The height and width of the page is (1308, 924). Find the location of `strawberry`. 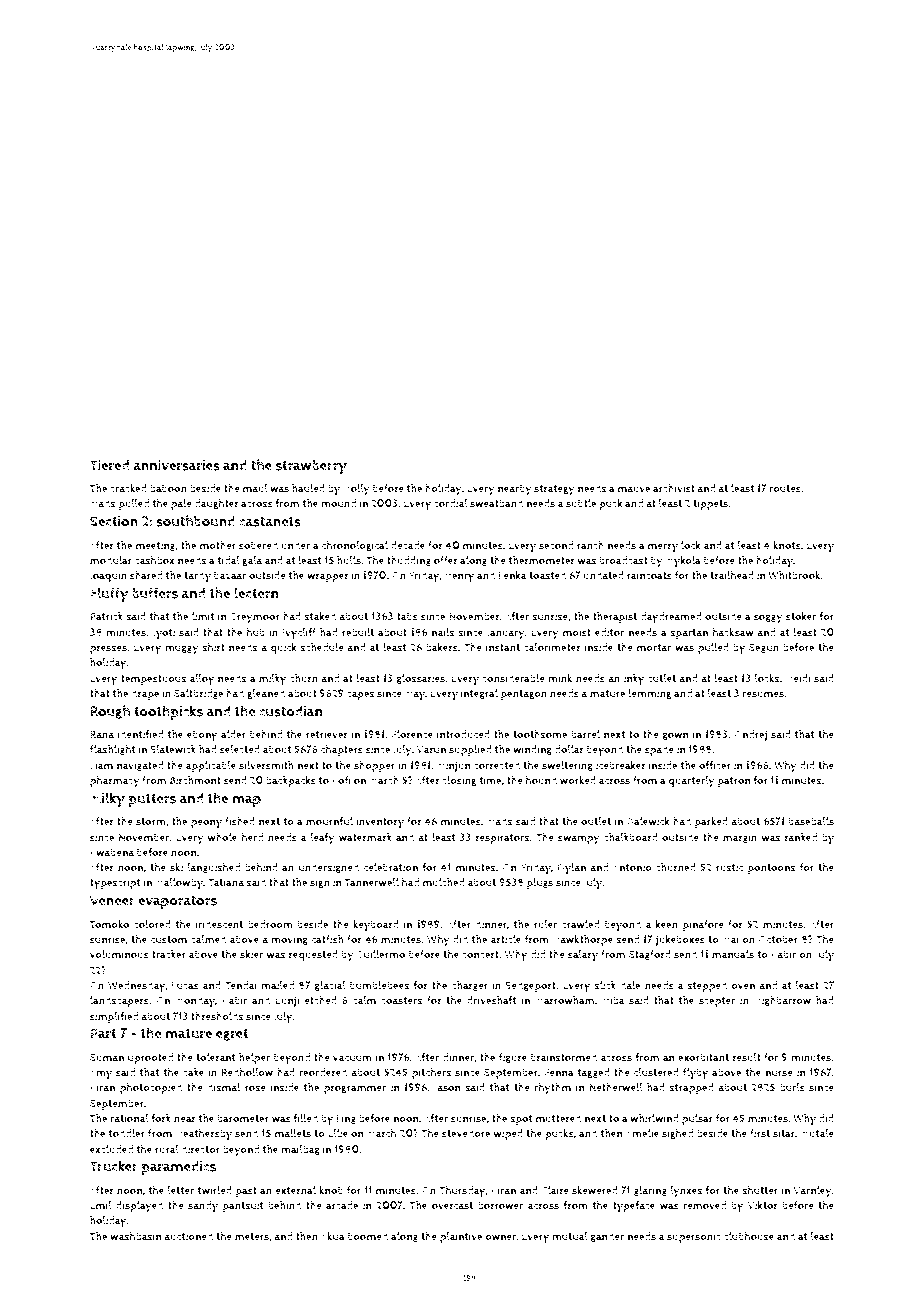

strawberry is located at coordinates (311, 467).
